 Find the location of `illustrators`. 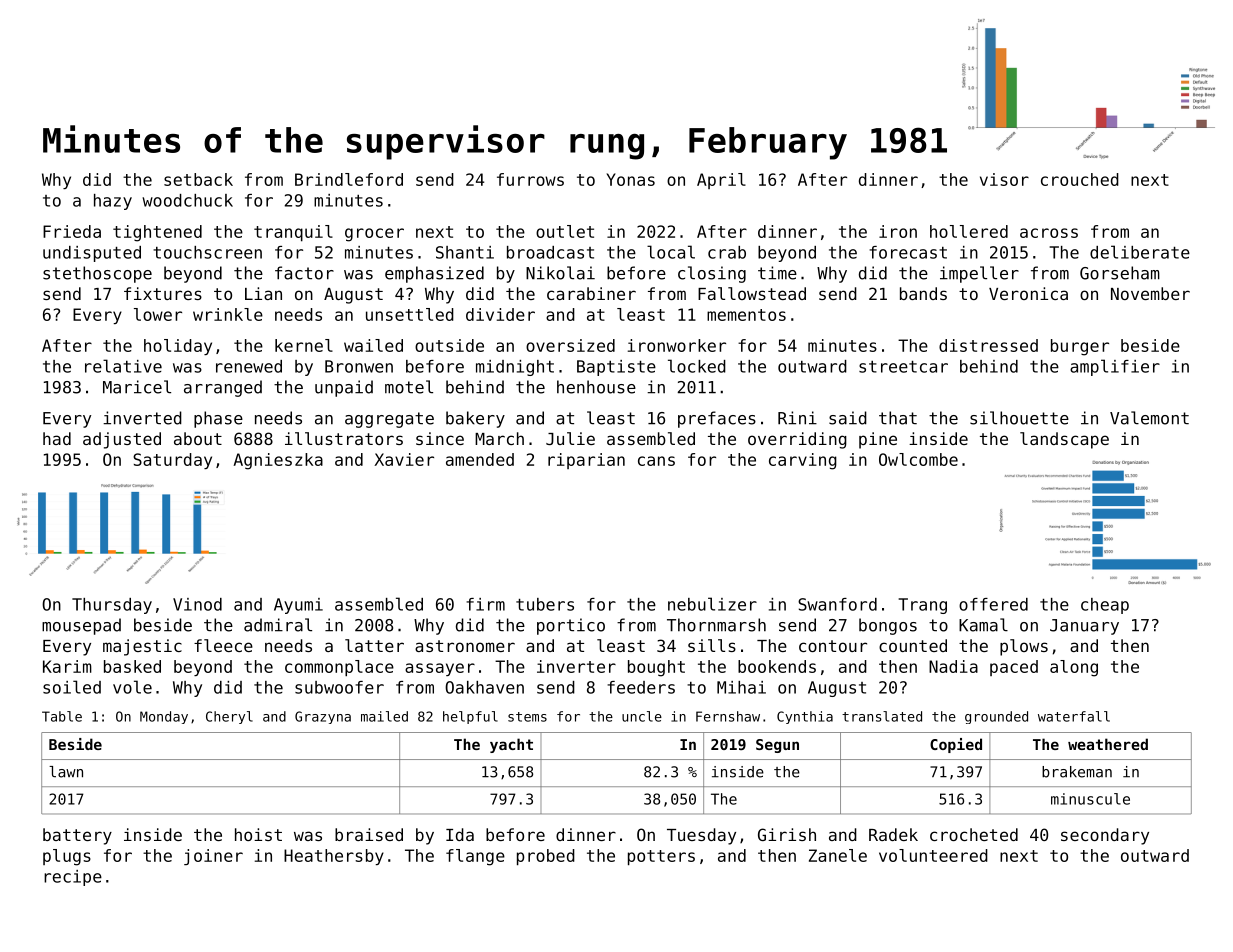

illustrators is located at coordinates (344, 438).
